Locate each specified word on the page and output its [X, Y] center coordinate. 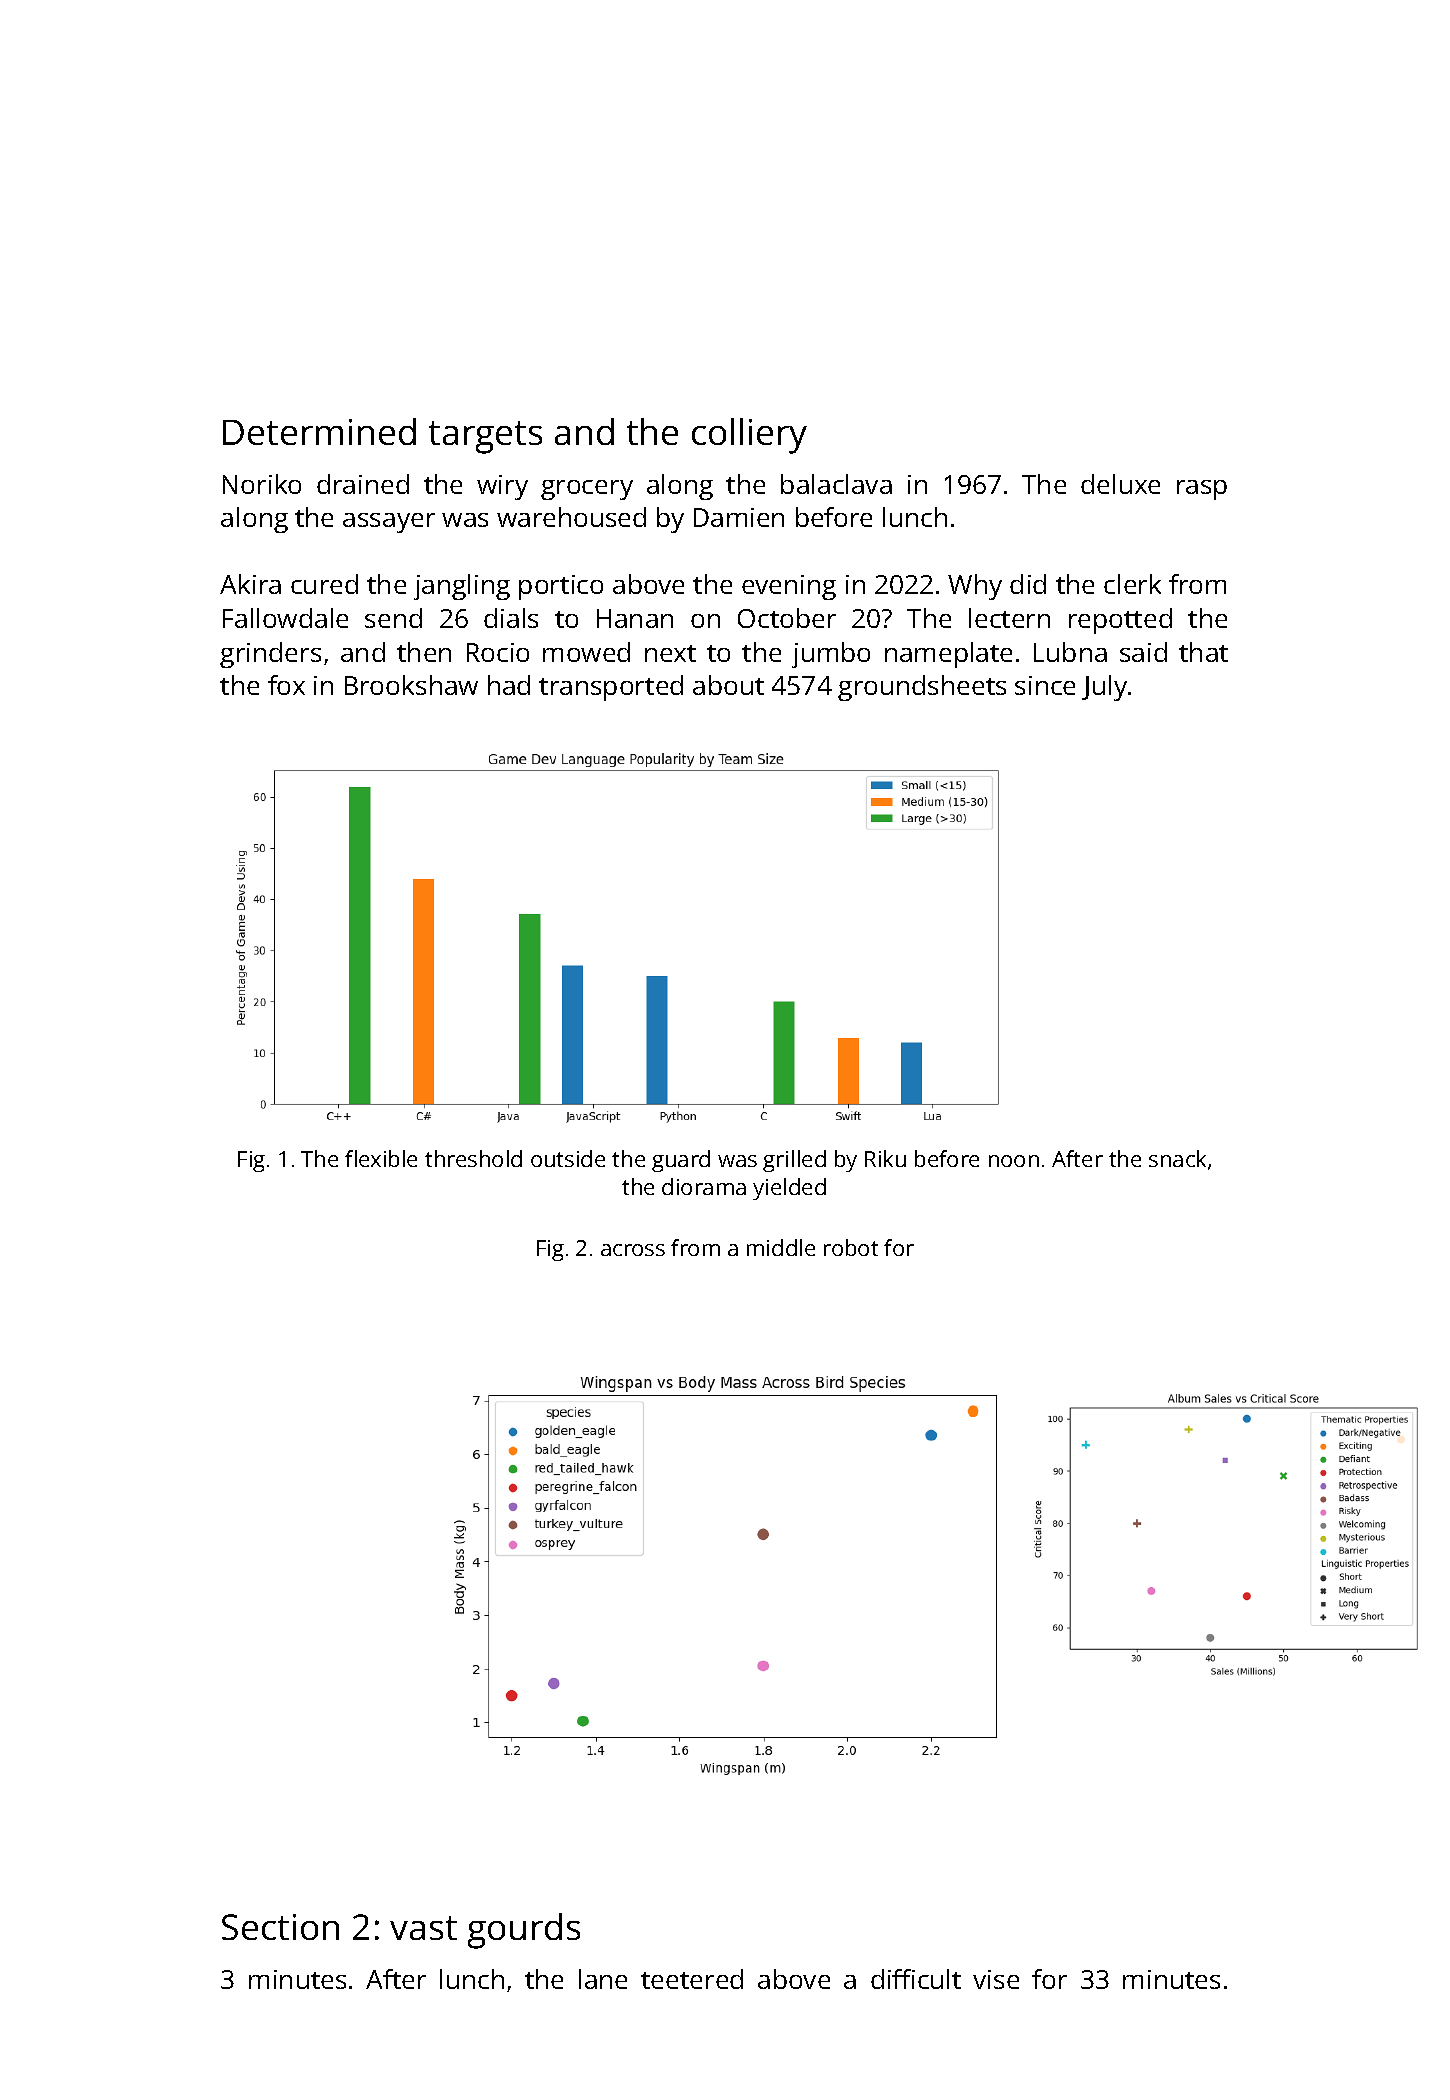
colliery [749, 436]
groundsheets [922, 688]
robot [851, 1247]
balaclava [836, 484]
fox [286, 685]
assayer [389, 523]
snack [1177, 1158]
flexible [381, 1158]
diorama [704, 1186]
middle [781, 1247]
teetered [692, 1979]
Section [280, 1927]
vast [423, 1928]
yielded [789, 1189]
